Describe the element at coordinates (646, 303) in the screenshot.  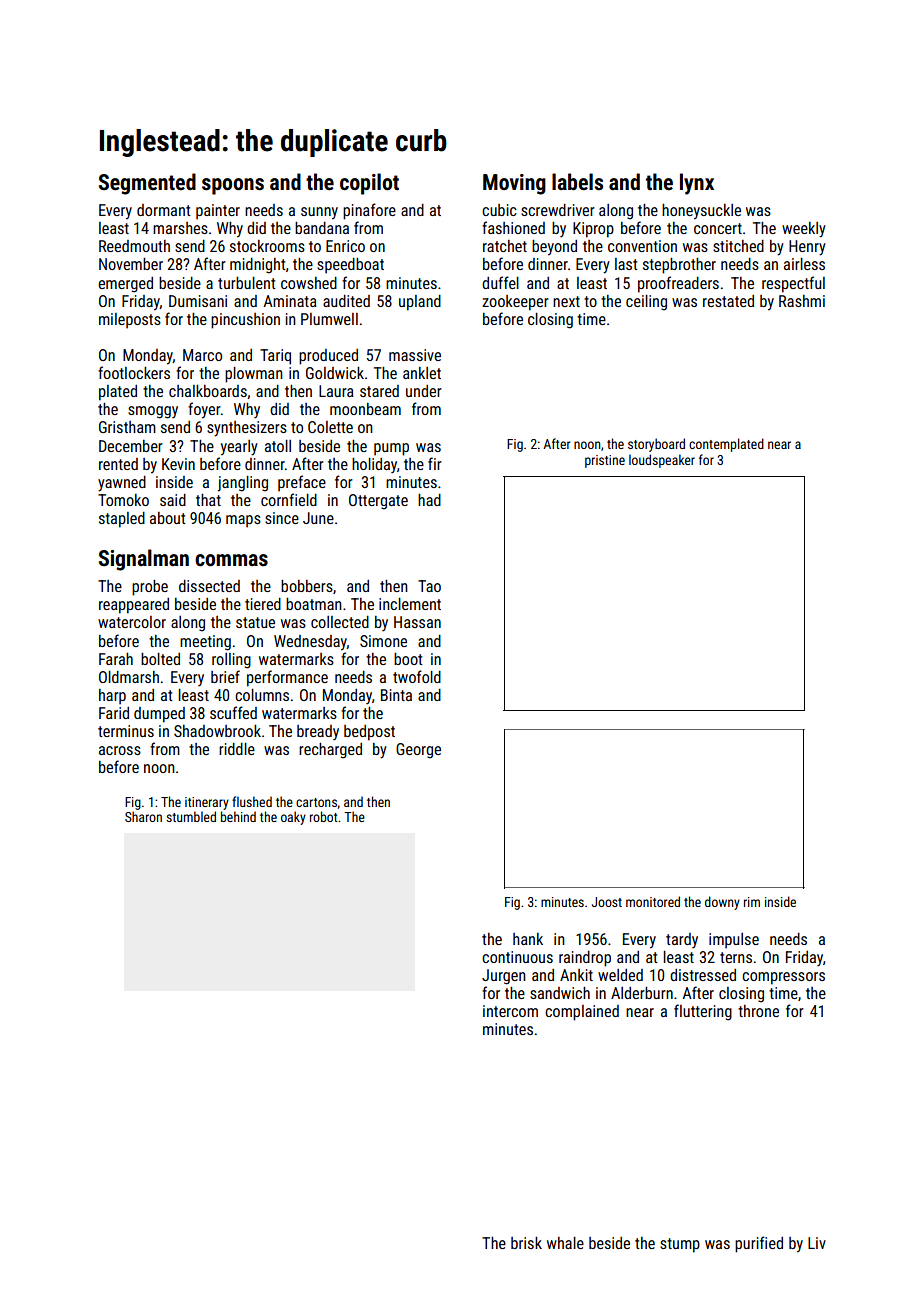
I see `ceiling` at that location.
